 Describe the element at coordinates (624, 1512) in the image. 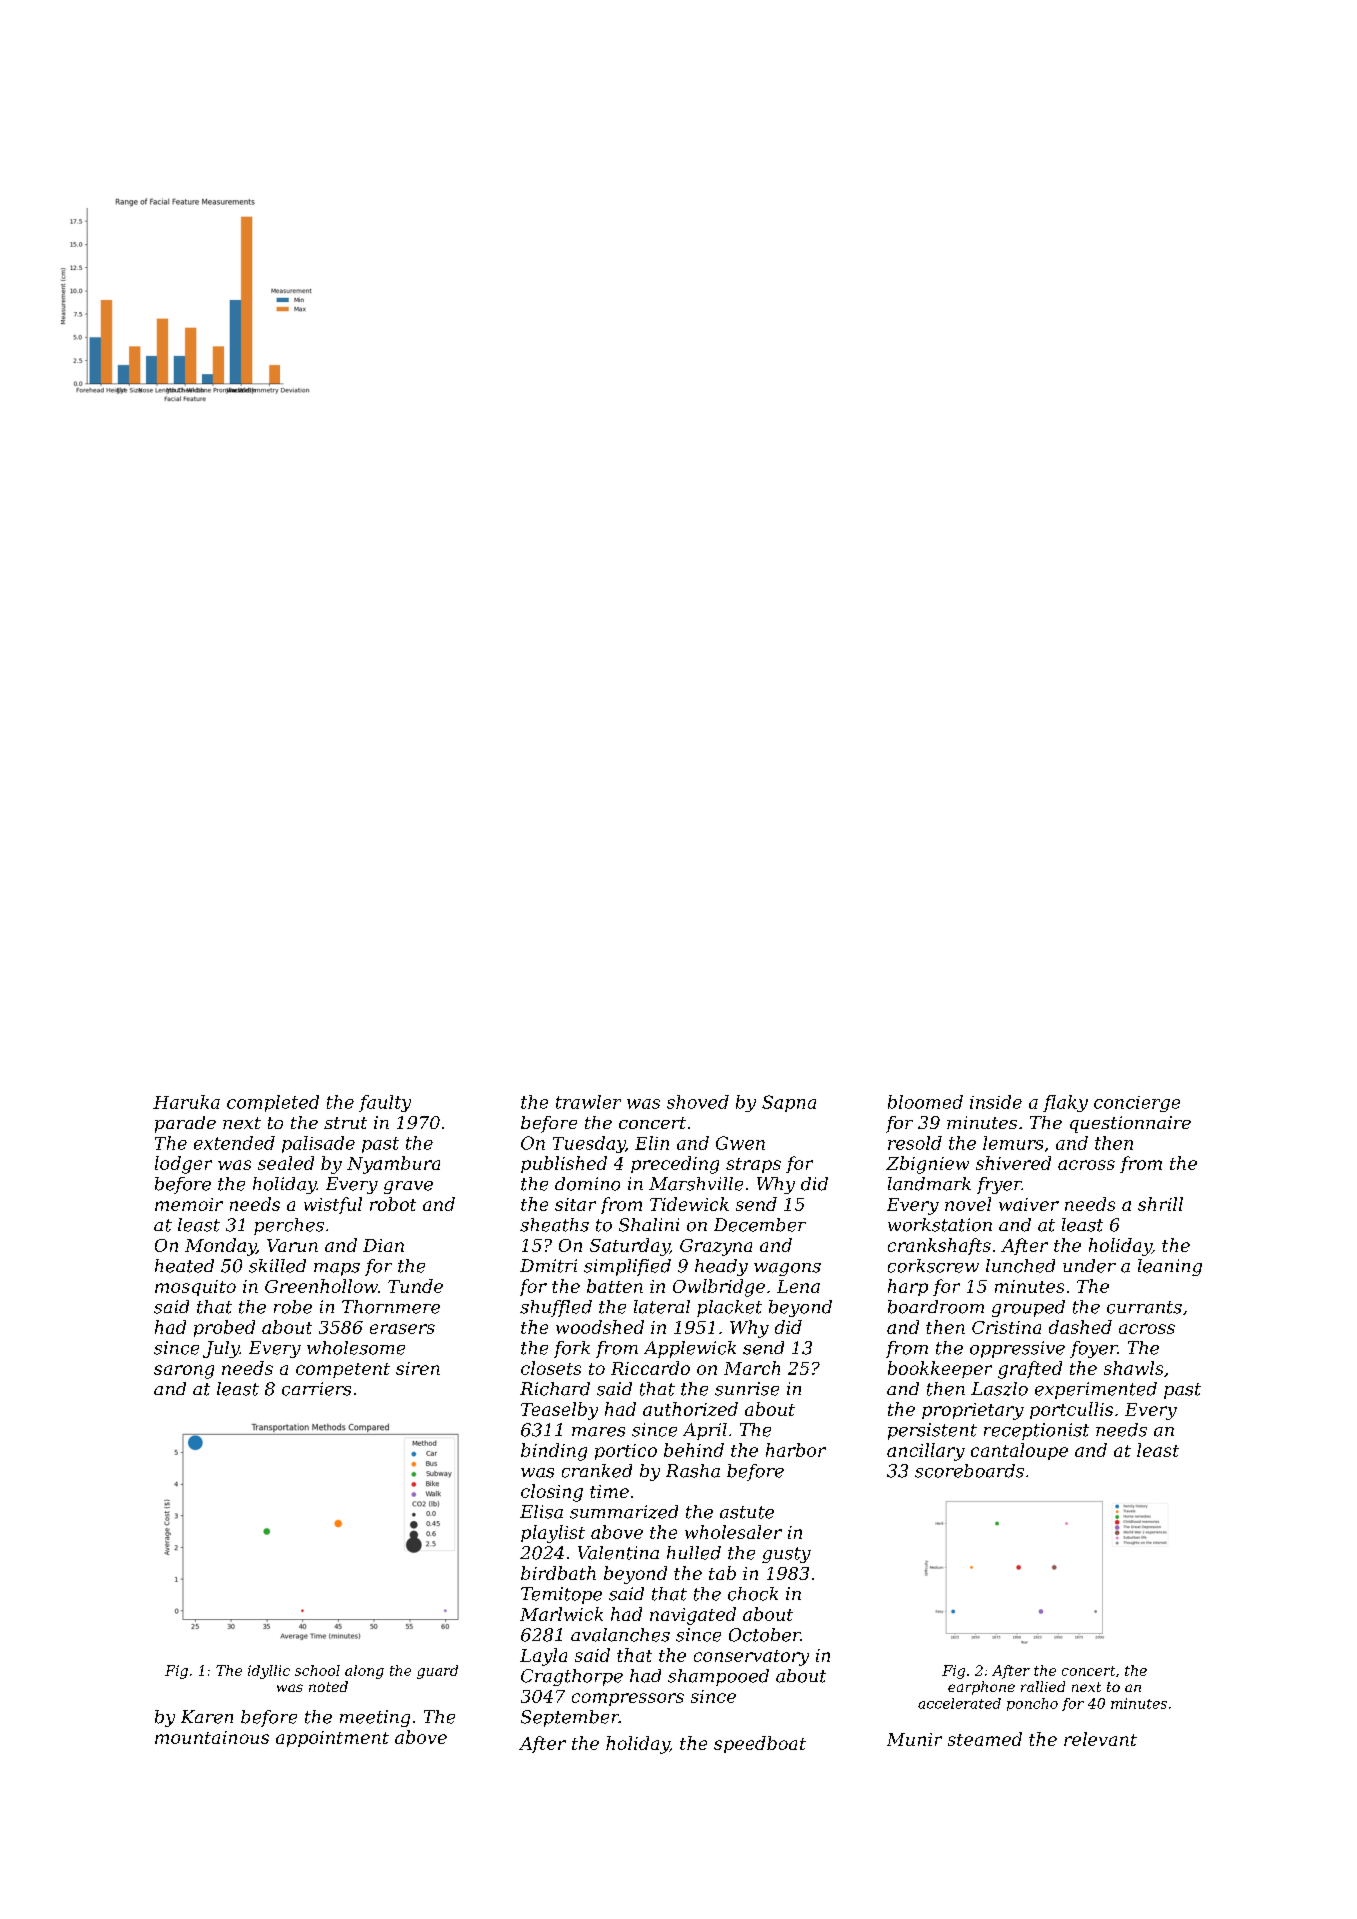

I see `summarized` at that location.
